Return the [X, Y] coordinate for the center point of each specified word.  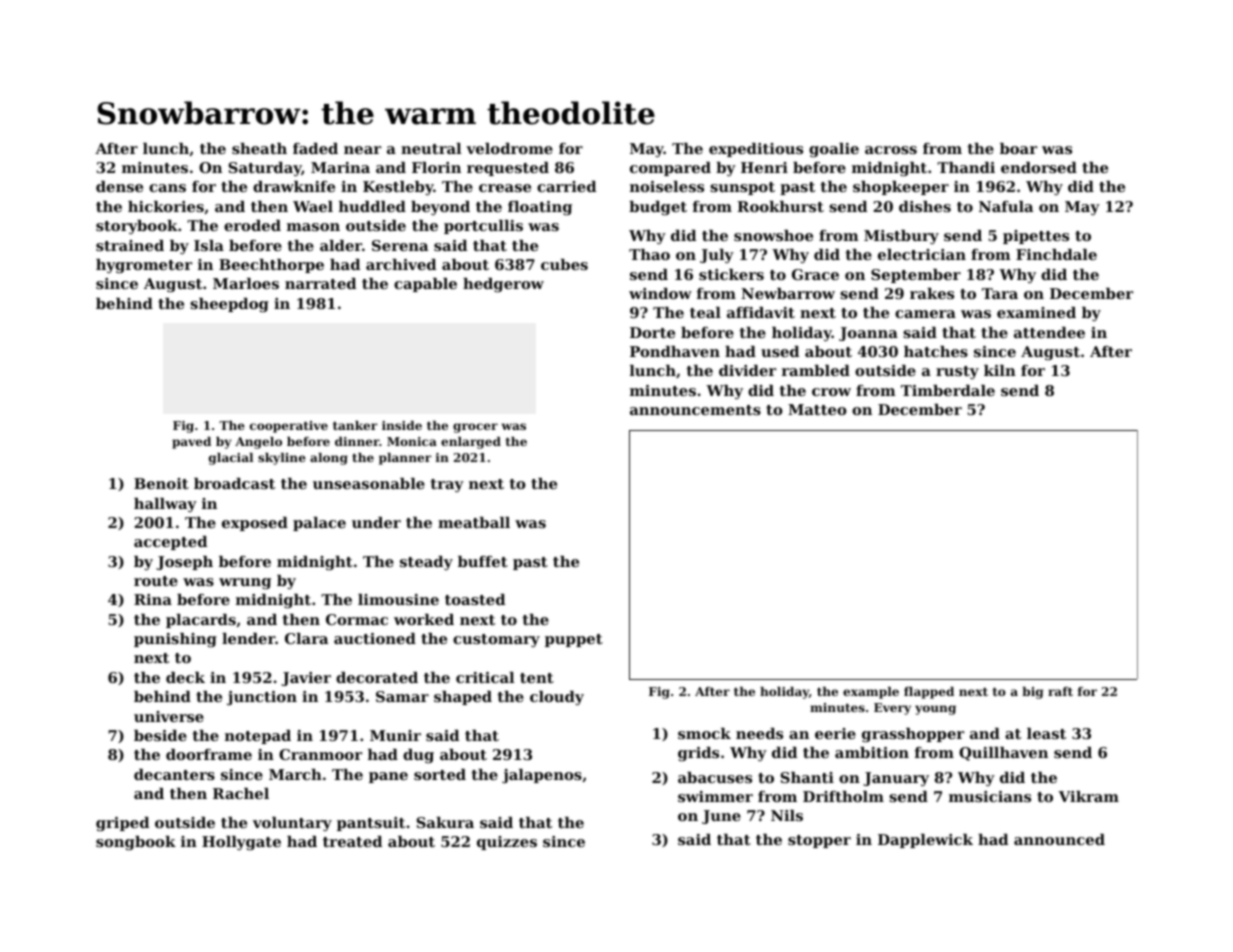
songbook [136, 843]
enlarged [471, 443]
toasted [475, 599]
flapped [929, 693]
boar [1018, 148]
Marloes [246, 283]
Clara [306, 638]
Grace [815, 274]
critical [485, 677]
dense [119, 186]
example [871, 693]
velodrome [509, 148]
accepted [170, 543]
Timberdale [948, 390]
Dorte [652, 332]
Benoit [161, 483]
